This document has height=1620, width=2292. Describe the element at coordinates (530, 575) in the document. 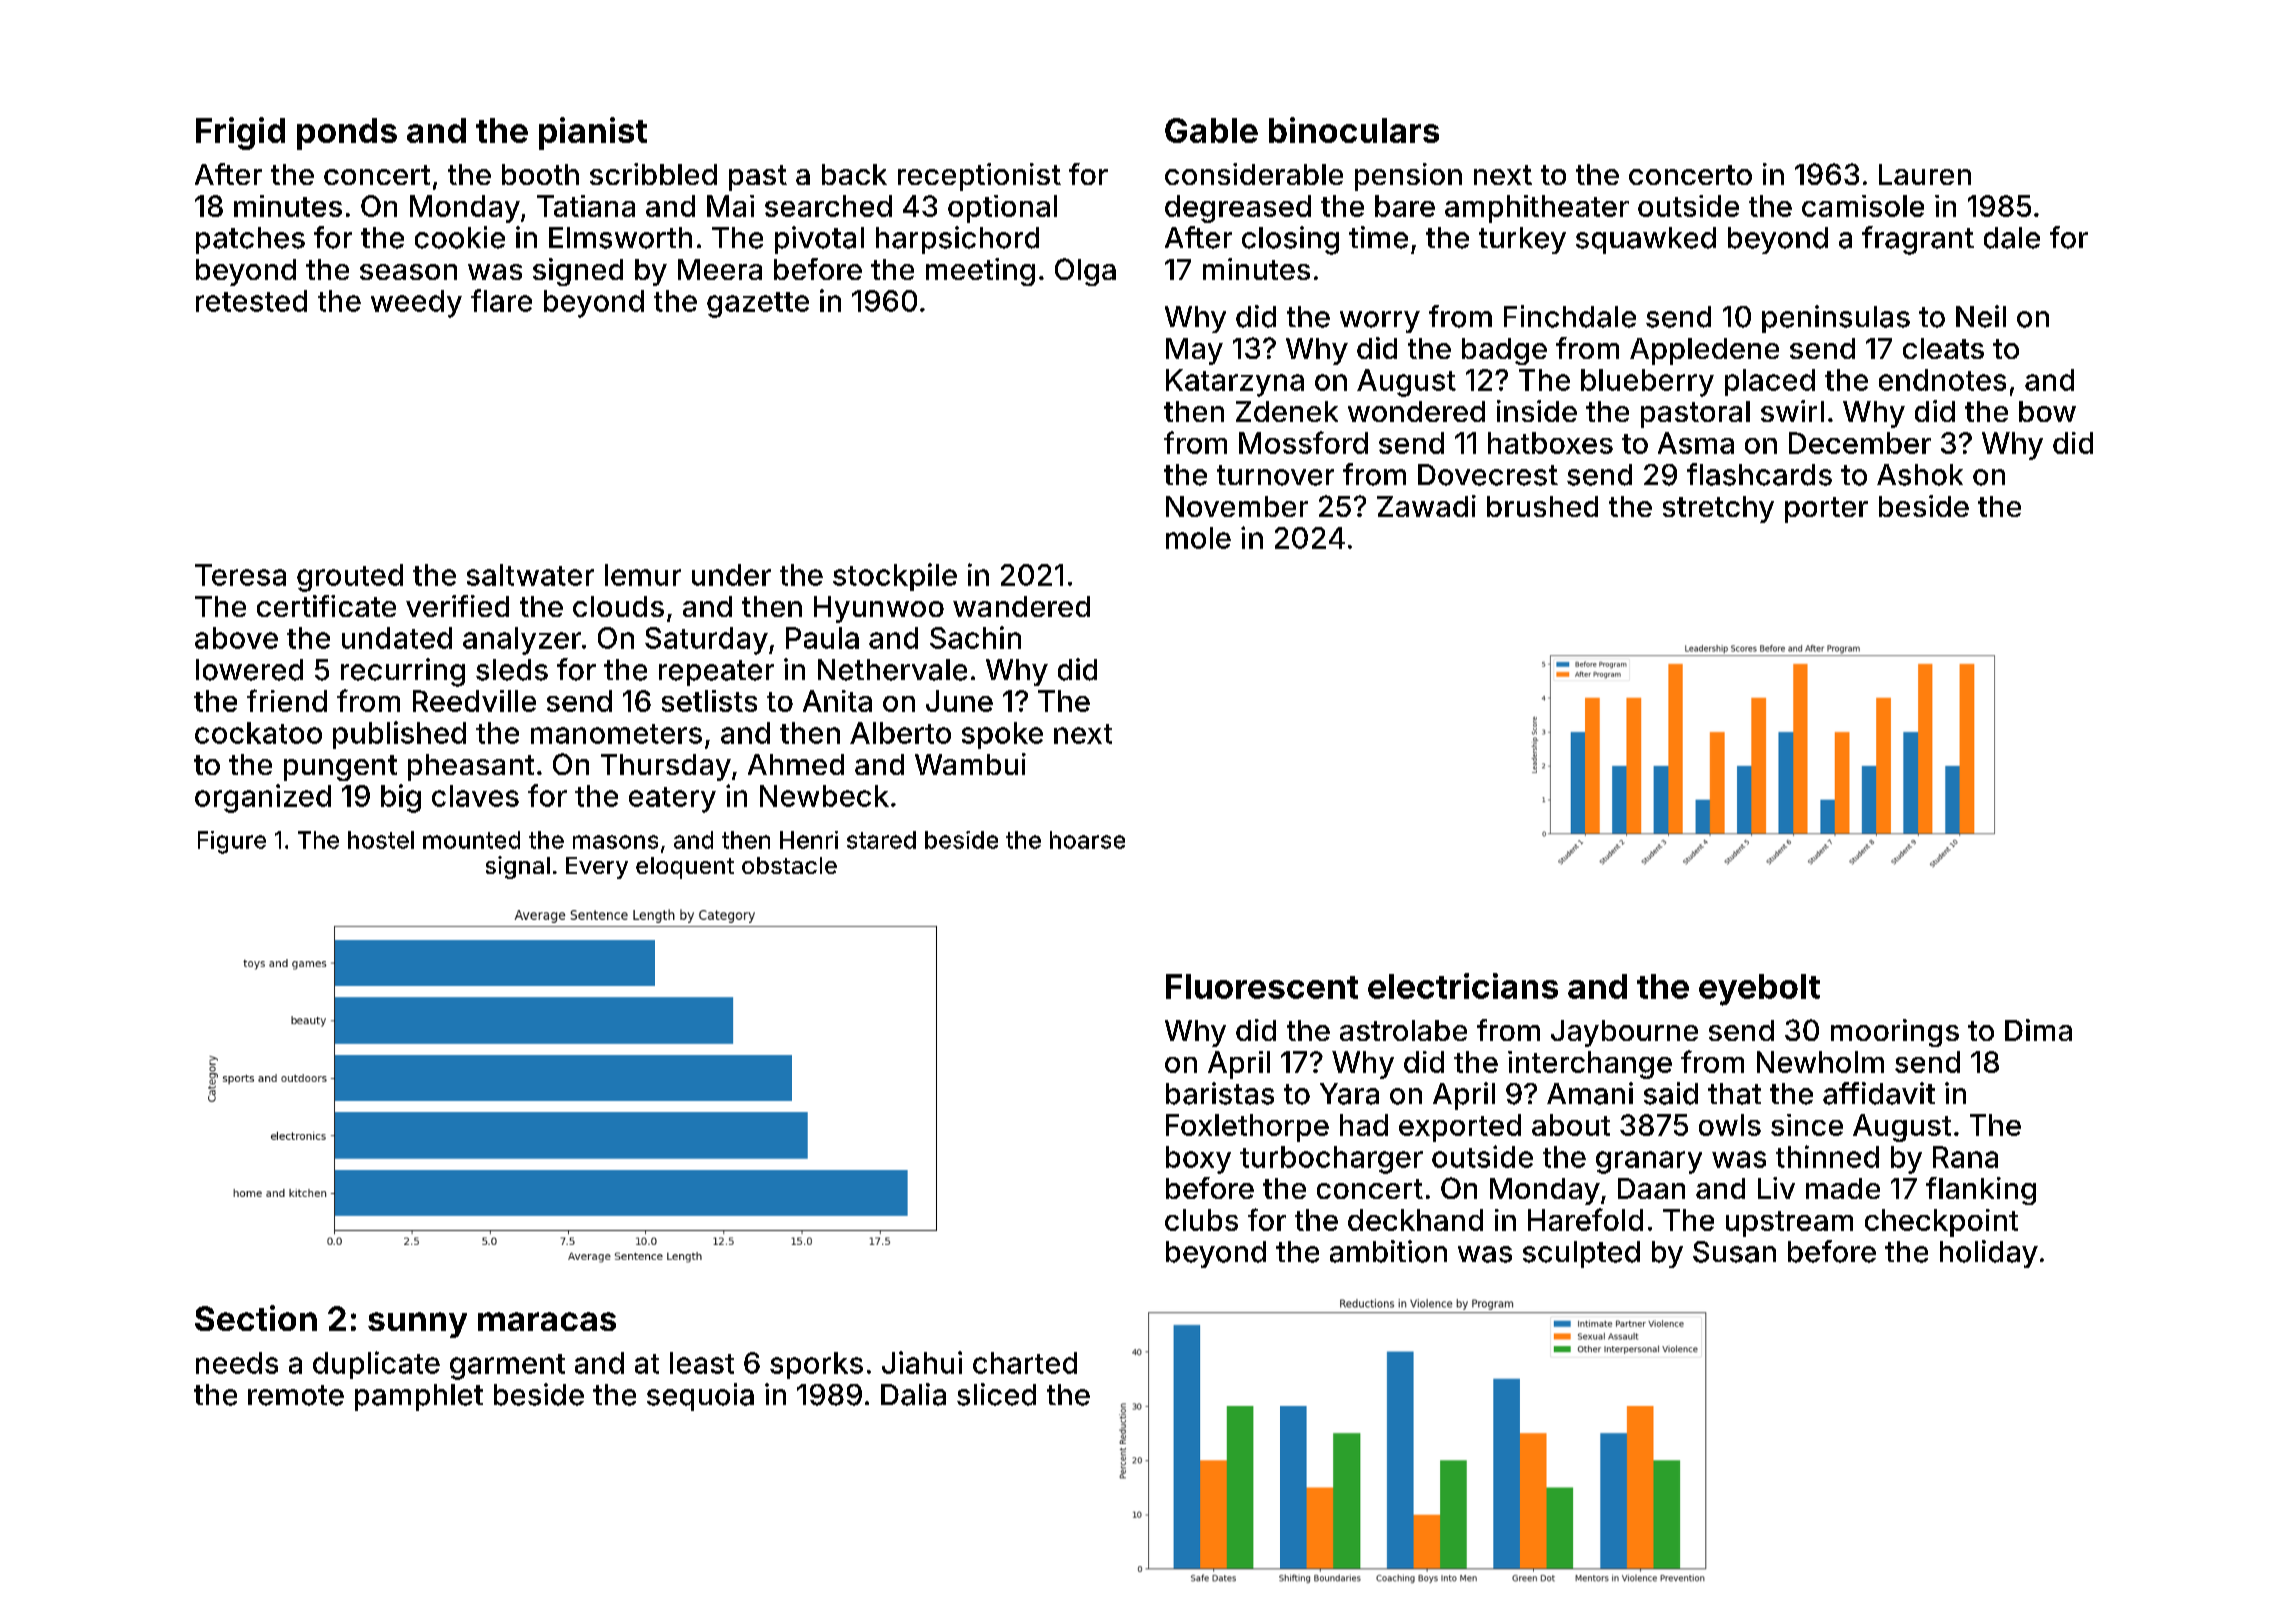

I see `saltwater` at that location.
